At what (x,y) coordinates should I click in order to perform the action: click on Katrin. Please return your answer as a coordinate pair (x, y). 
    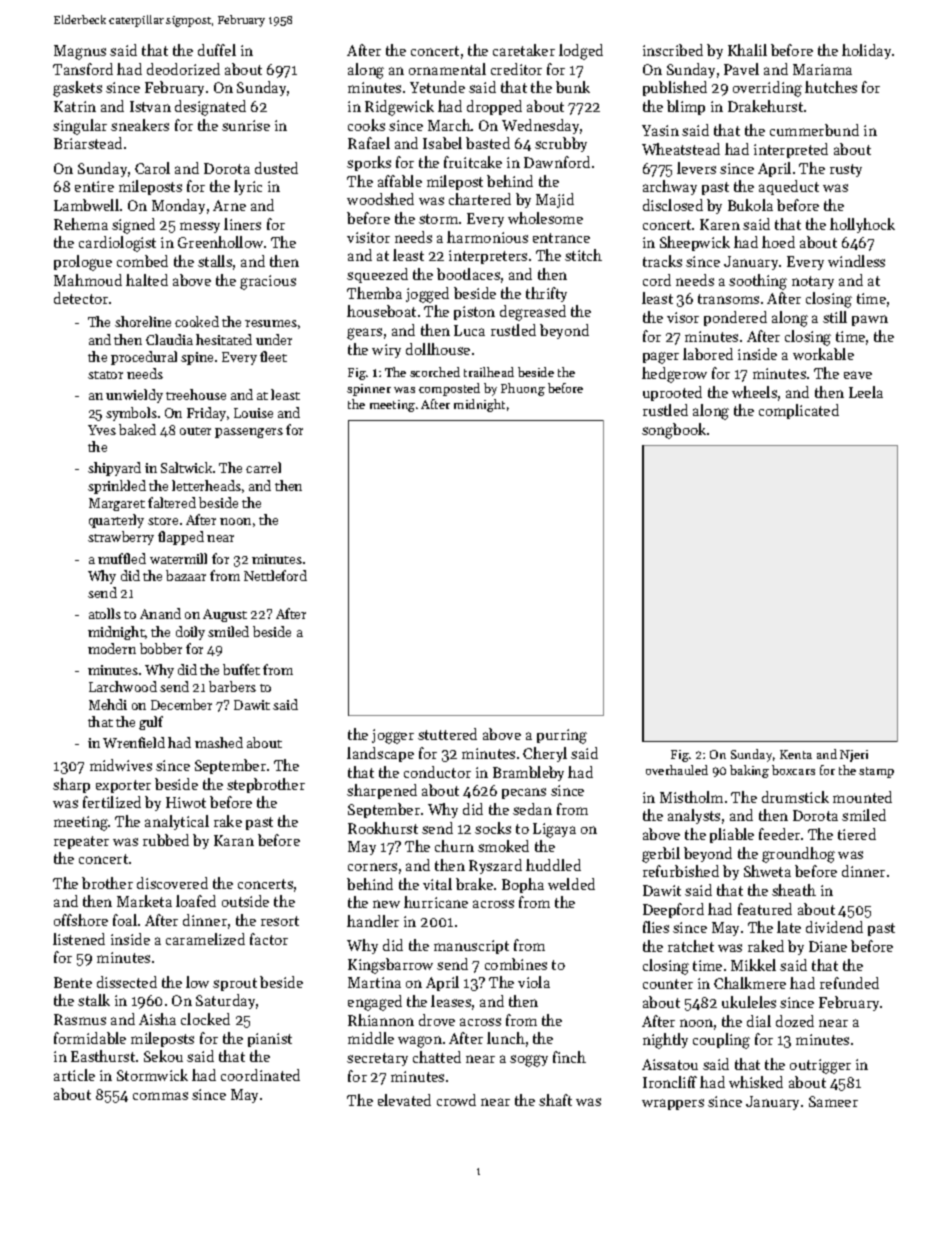
    Looking at the image, I should click on (75, 106).
